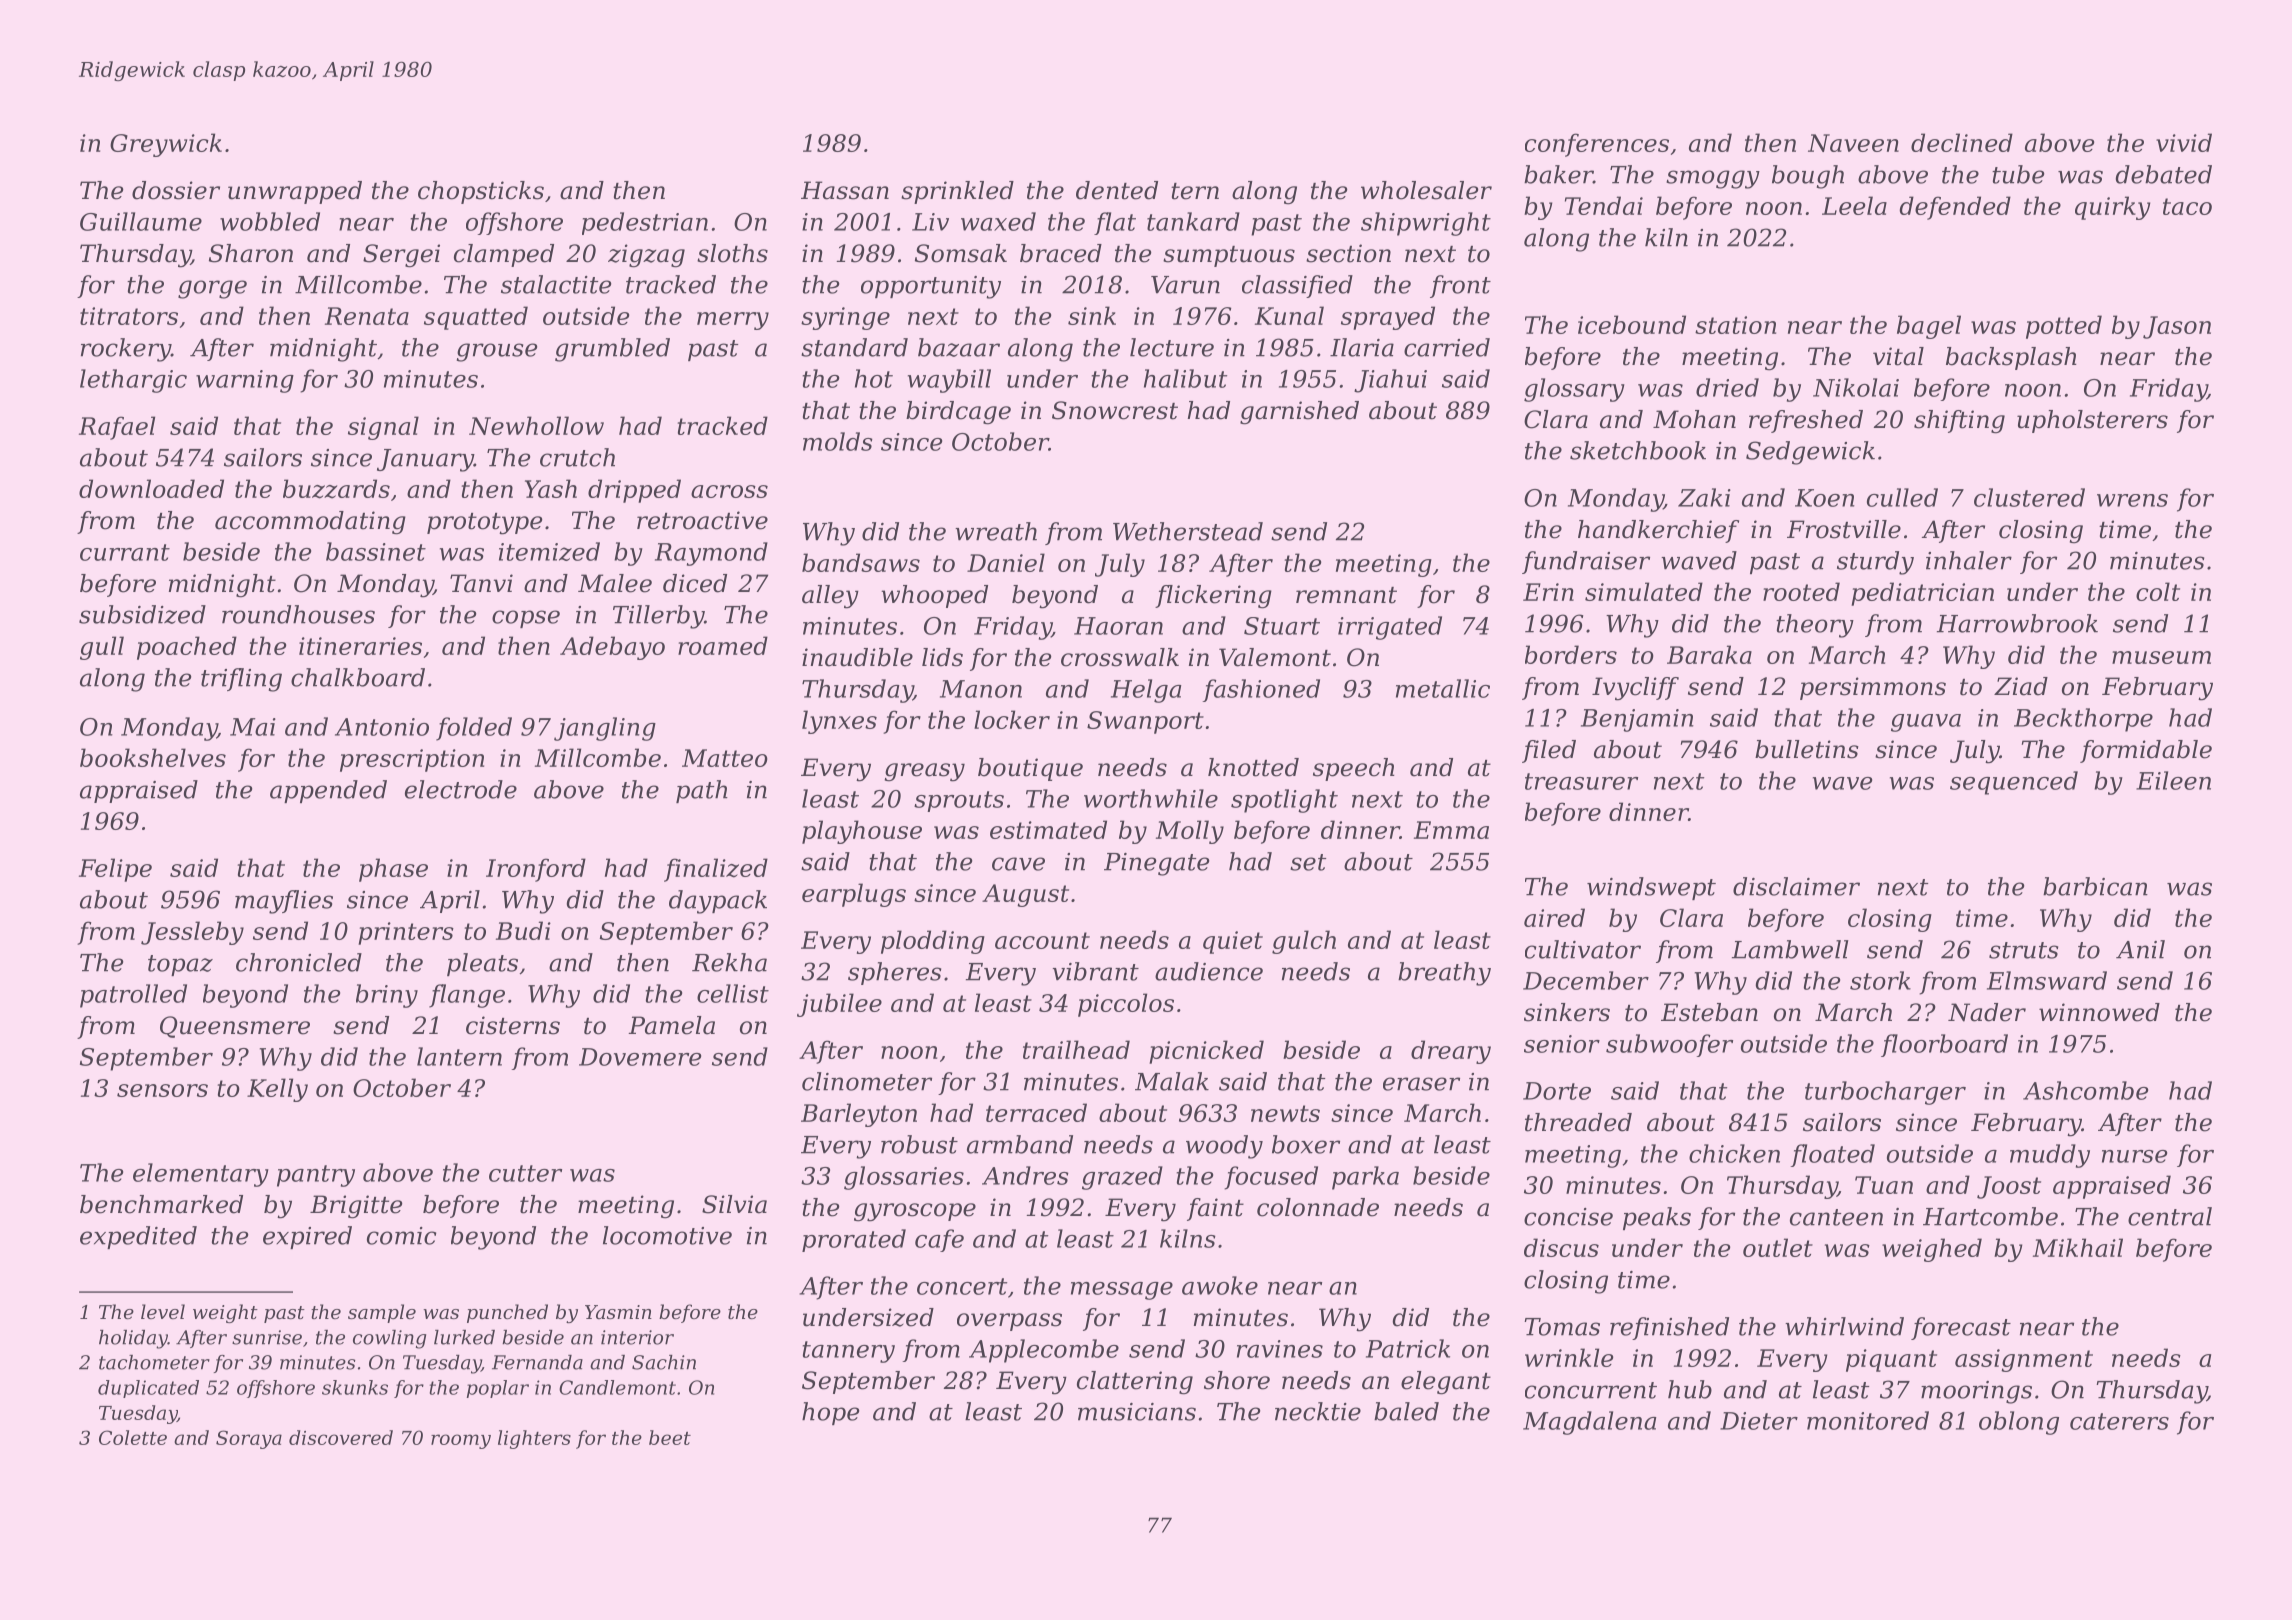 The image size is (2292, 1620). What do you see at coordinates (2024, 1360) in the page?
I see `assignment` at bounding box center [2024, 1360].
